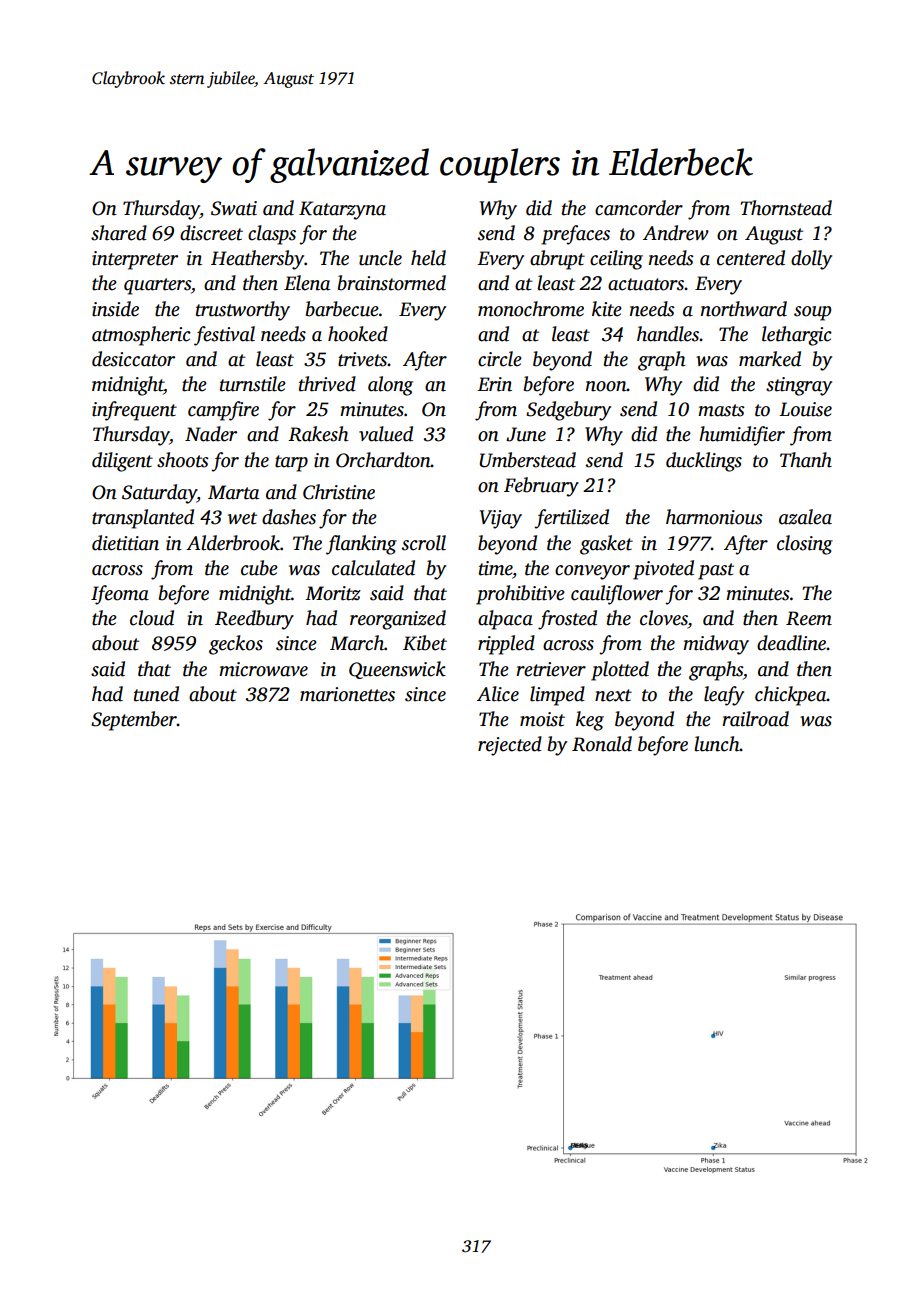 This screenshot has height=1311, width=924. I want to click on turnstile, so click(253, 384).
